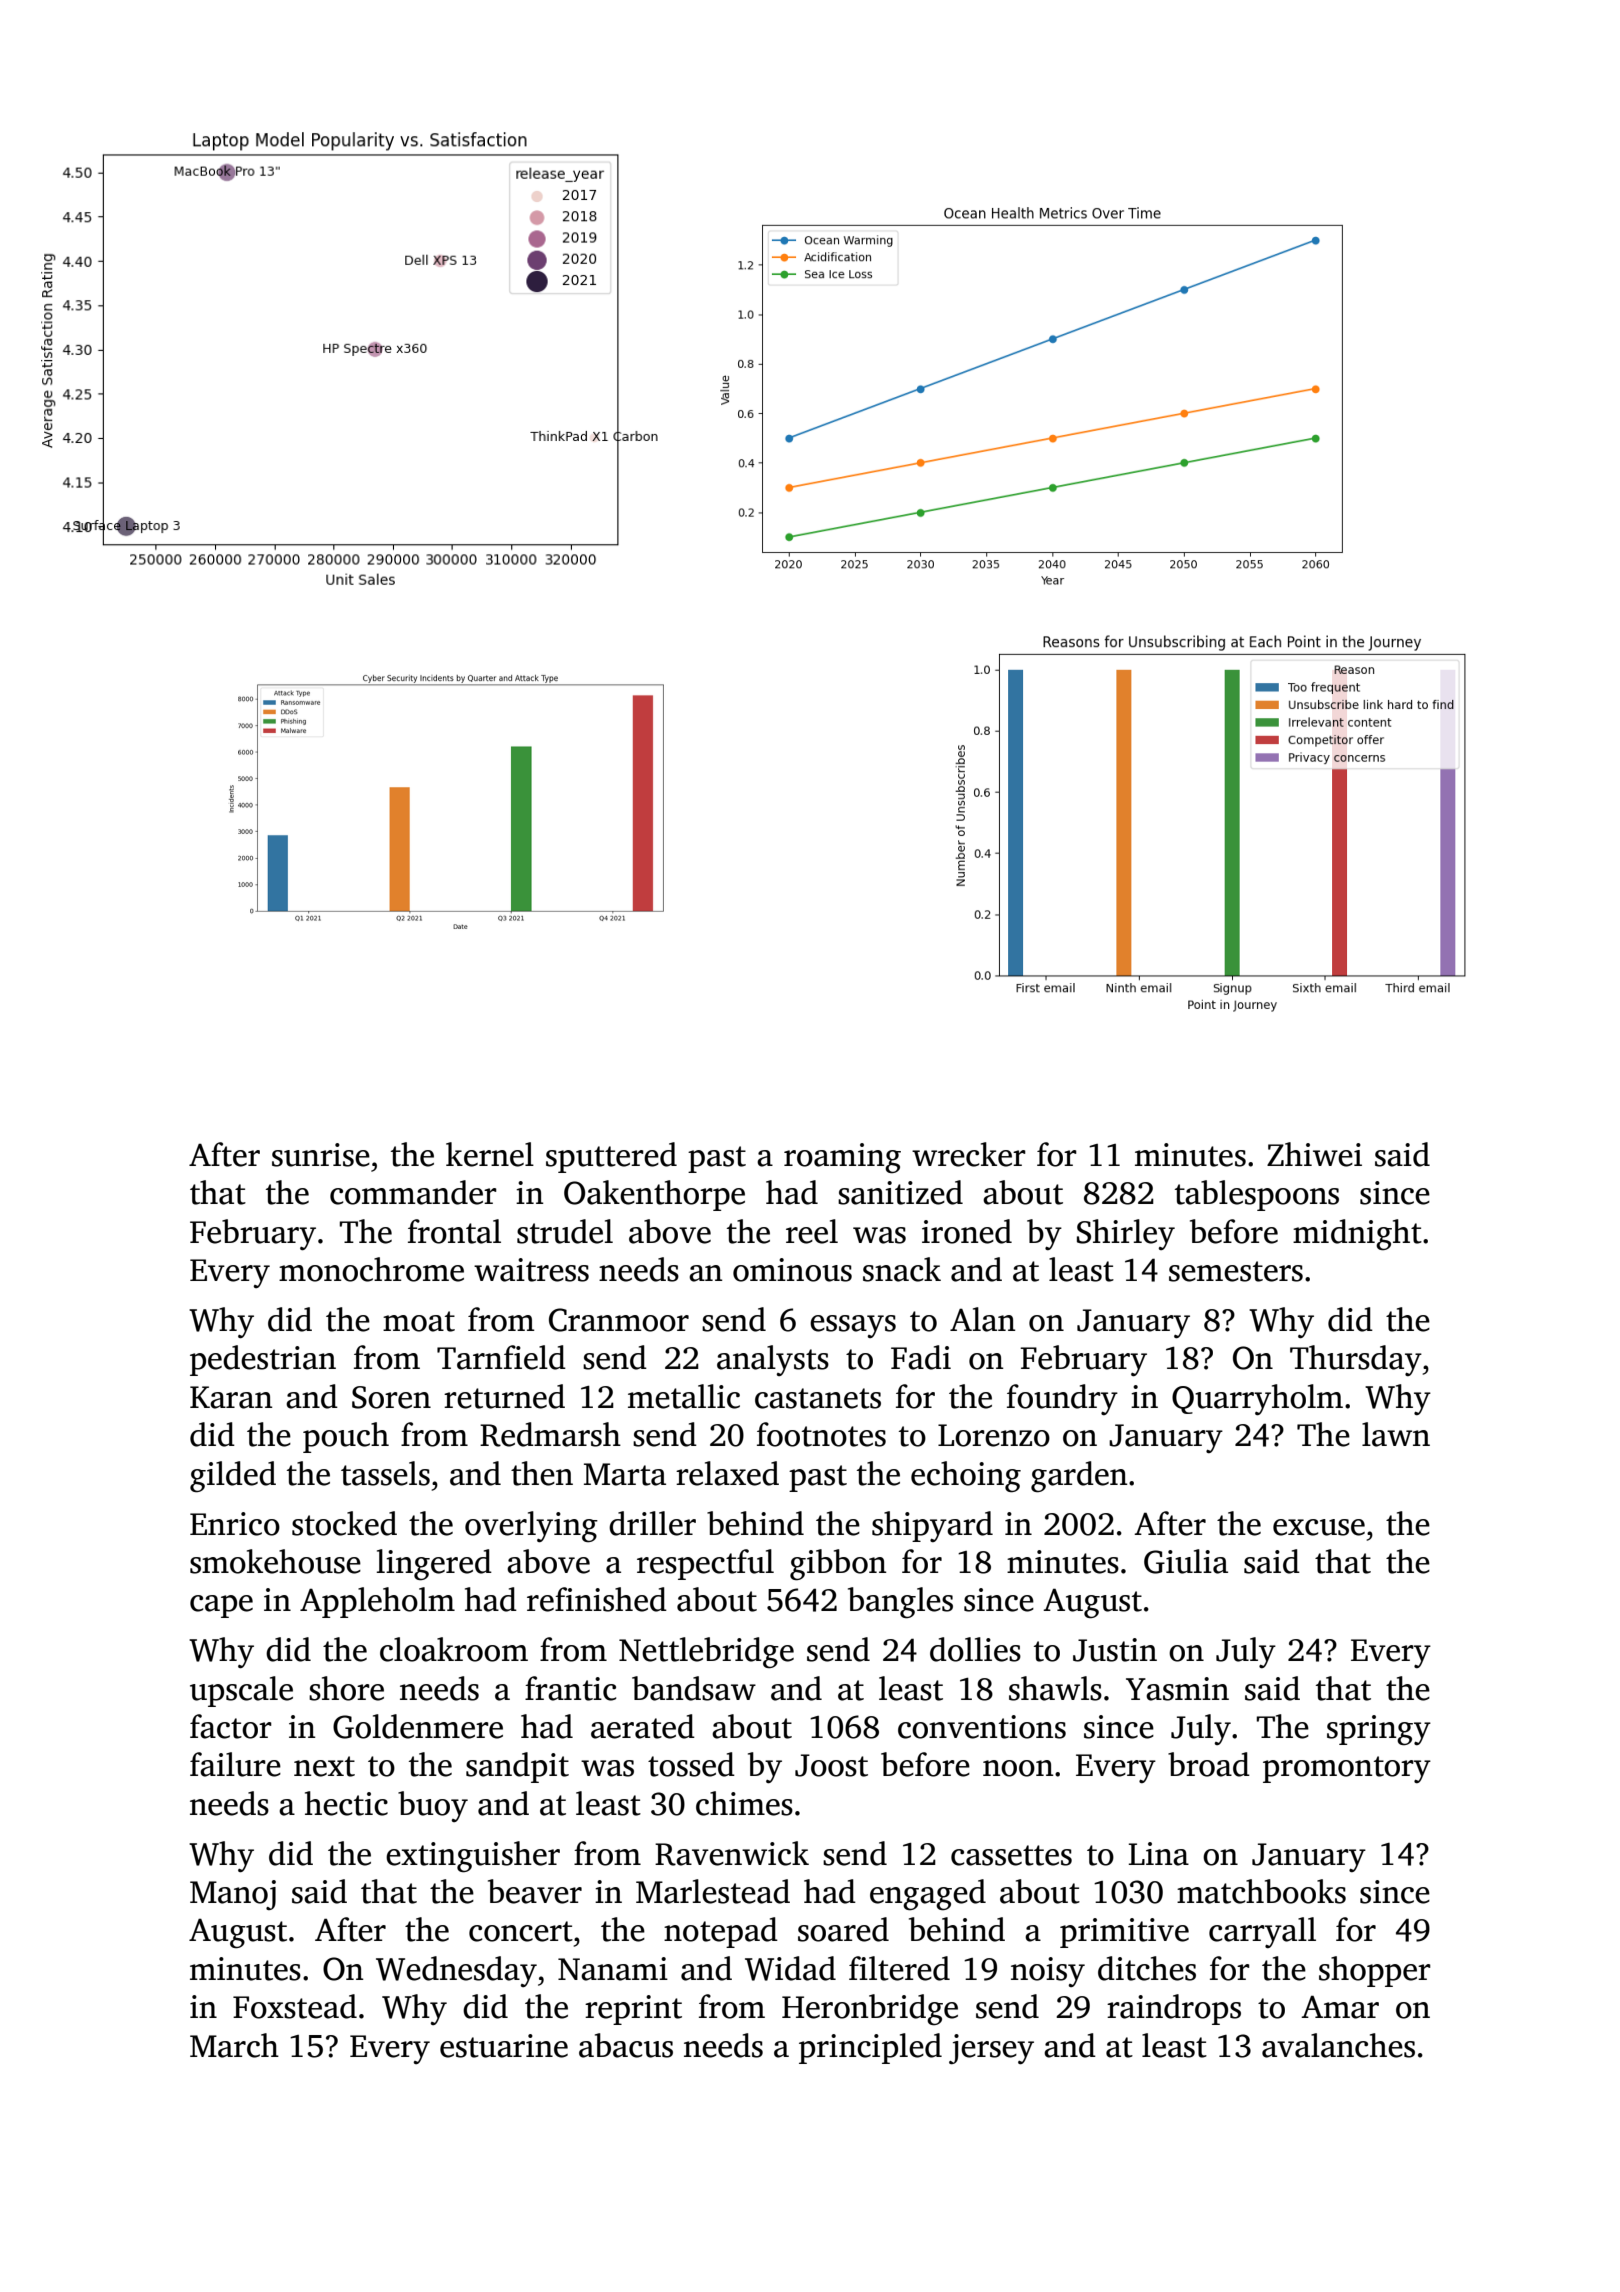 This screenshot has height=2292, width=1620. I want to click on ominous, so click(792, 1270).
